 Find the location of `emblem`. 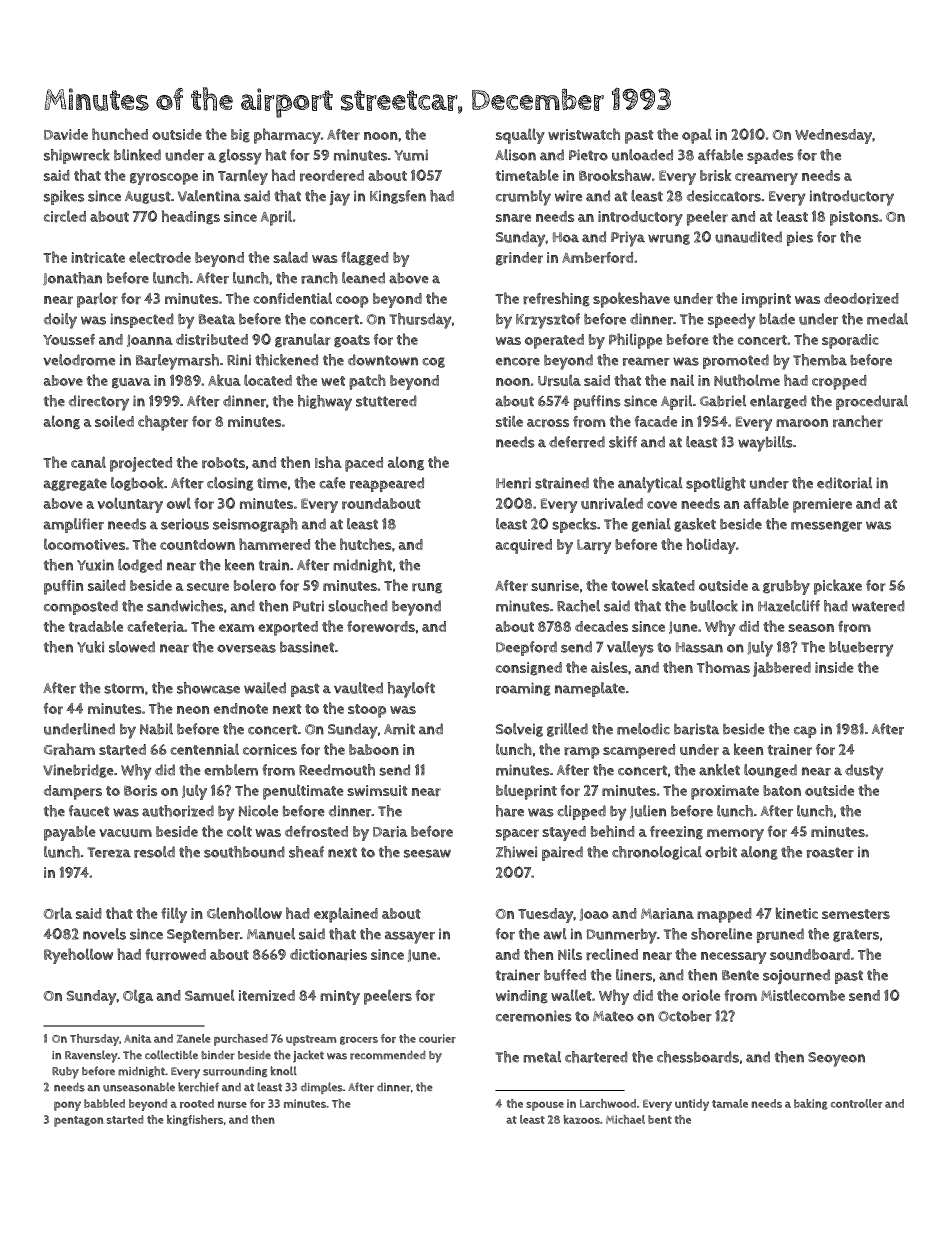

emblem is located at coordinates (231, 770).
